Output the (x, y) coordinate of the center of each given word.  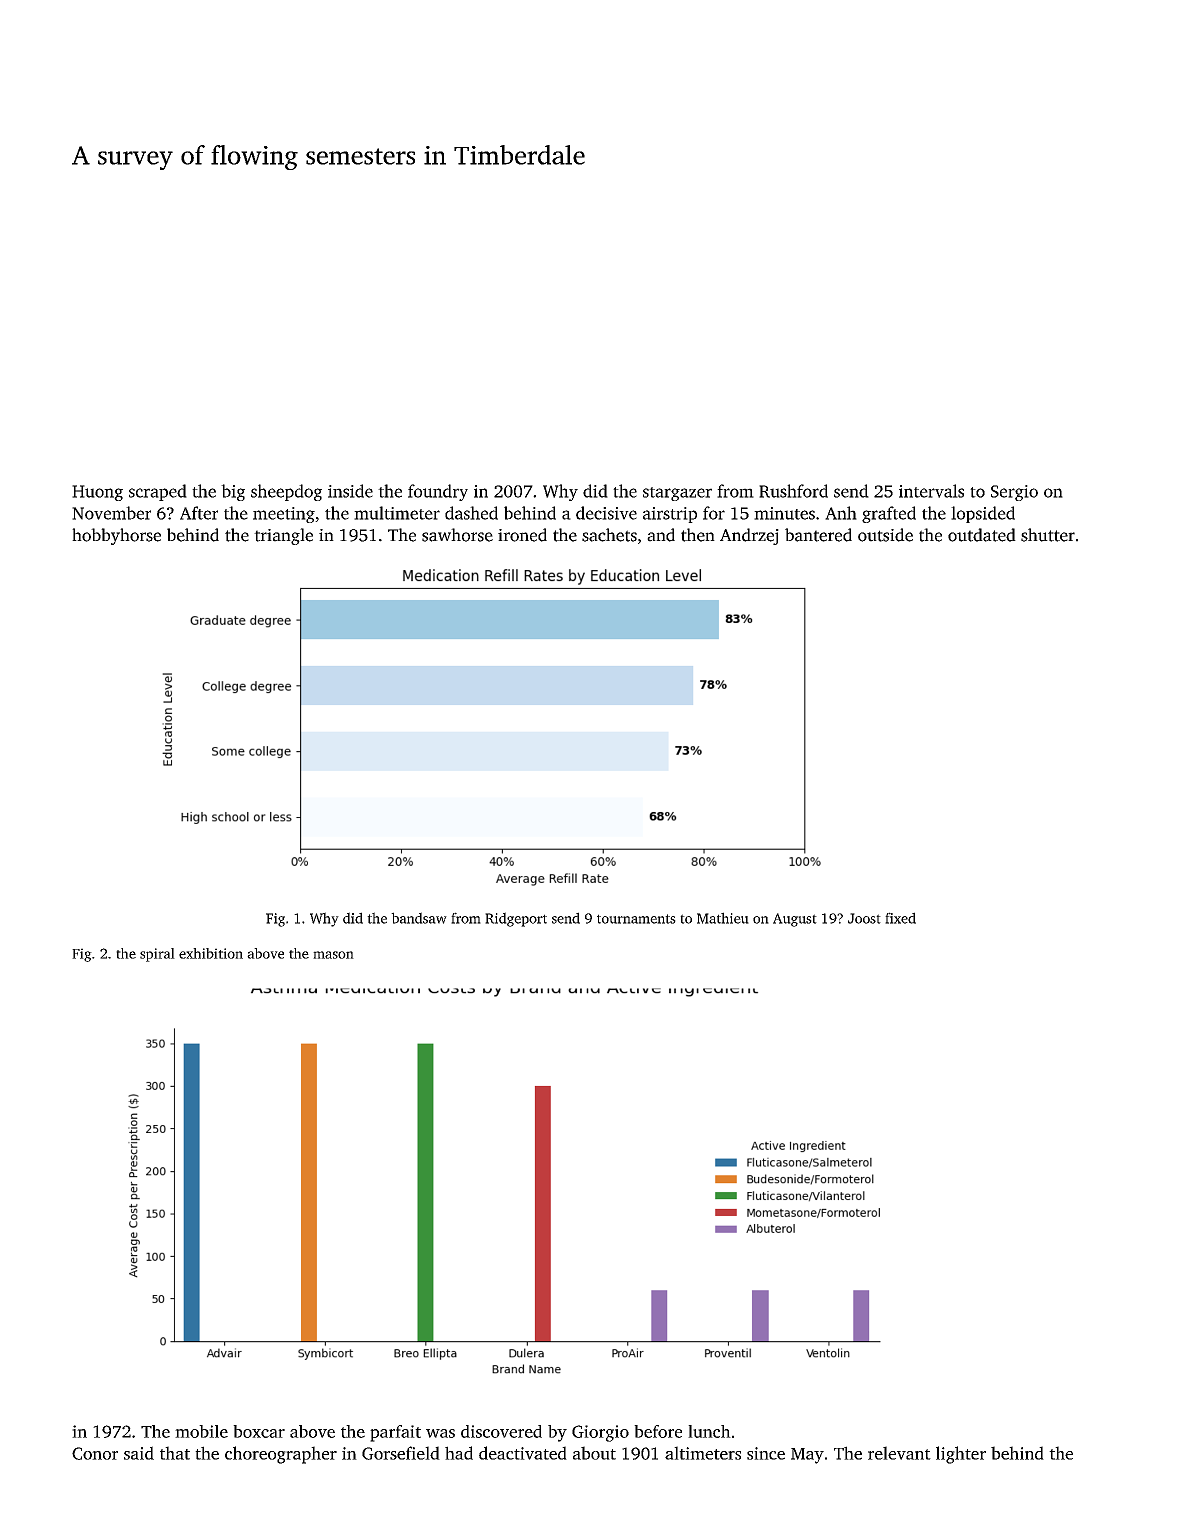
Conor (95, 1453)
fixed (900, 918)
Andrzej (749, 536)
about (594, 1453)
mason (333, 955)
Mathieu (723, 918)
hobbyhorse (116, 536)
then (698, 535)
